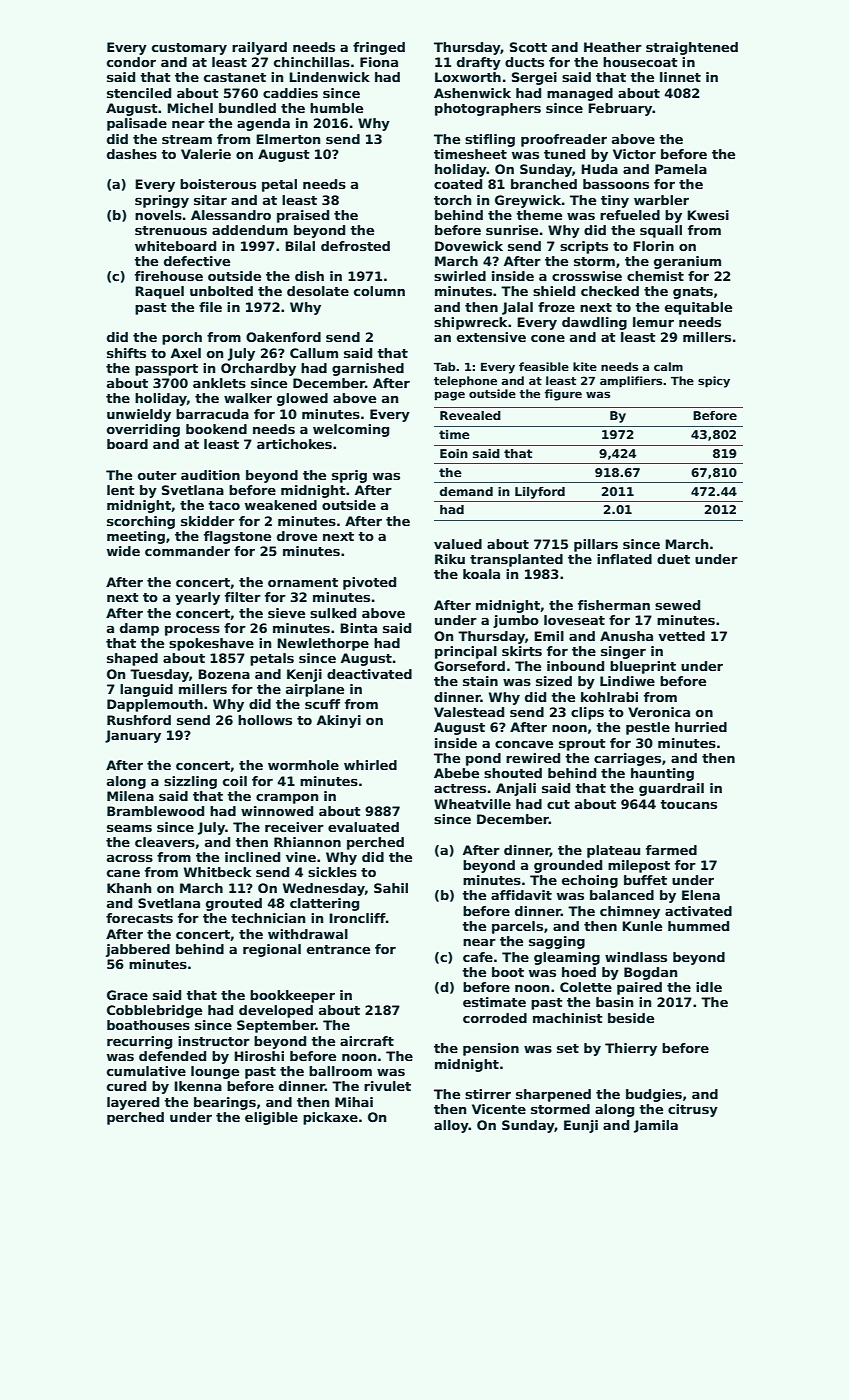 Image resolution: width=849 pixels, height=1400 pixels. I want to click on Milena, so click(130, 796).
